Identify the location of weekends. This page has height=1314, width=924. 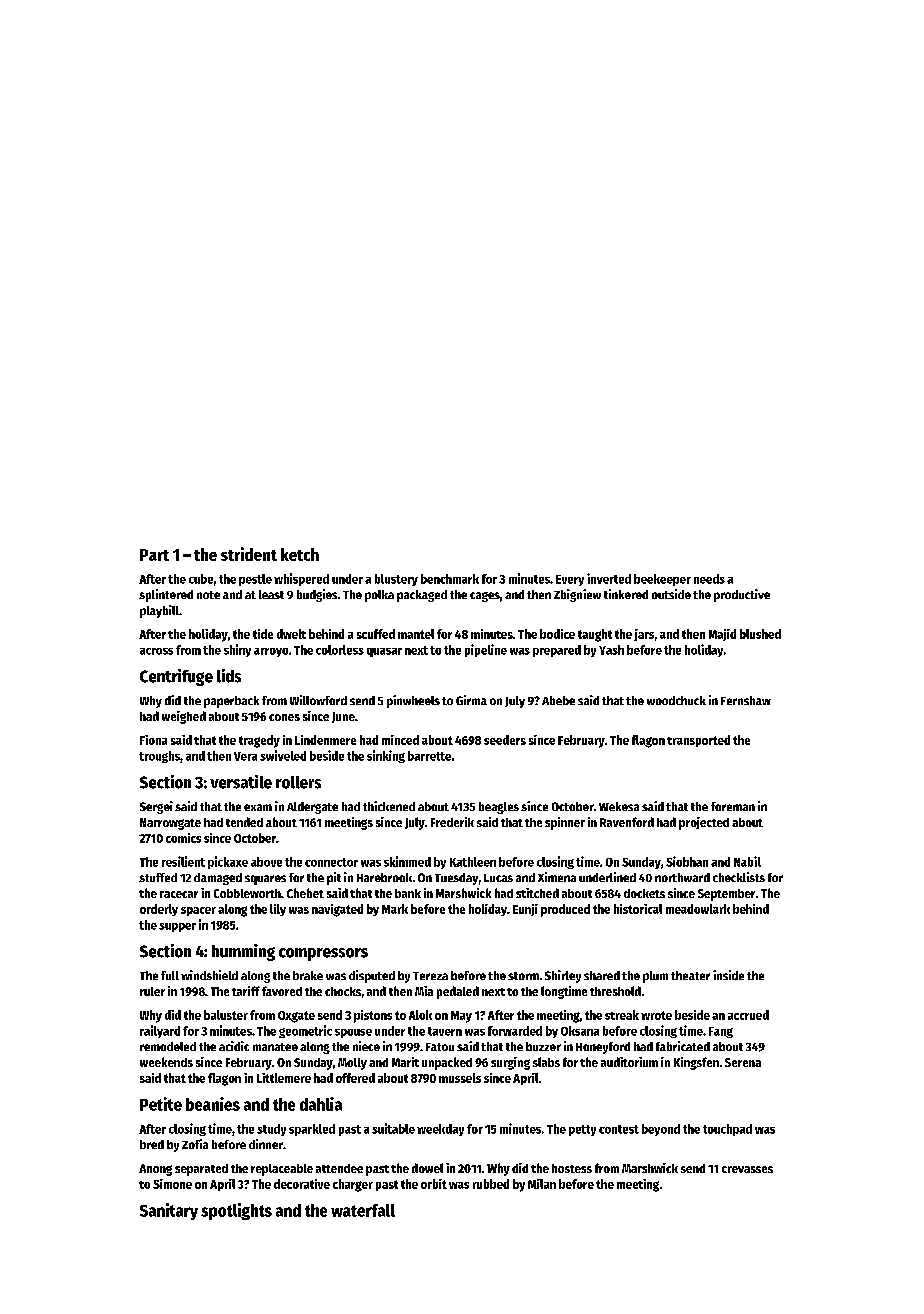
(166, 1062).
